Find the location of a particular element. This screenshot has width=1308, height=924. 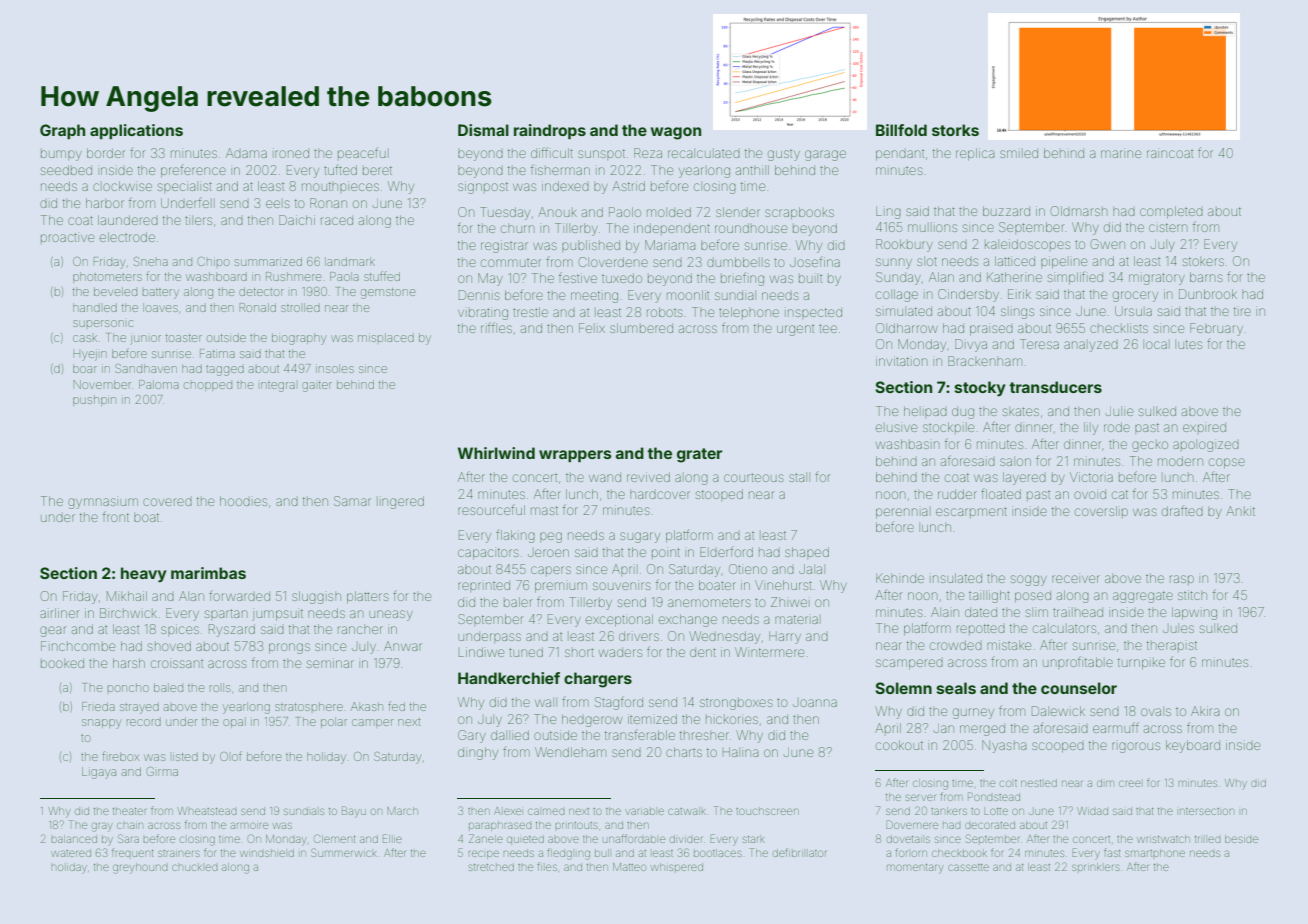

resourceful is located at coordinates (491, 510).
